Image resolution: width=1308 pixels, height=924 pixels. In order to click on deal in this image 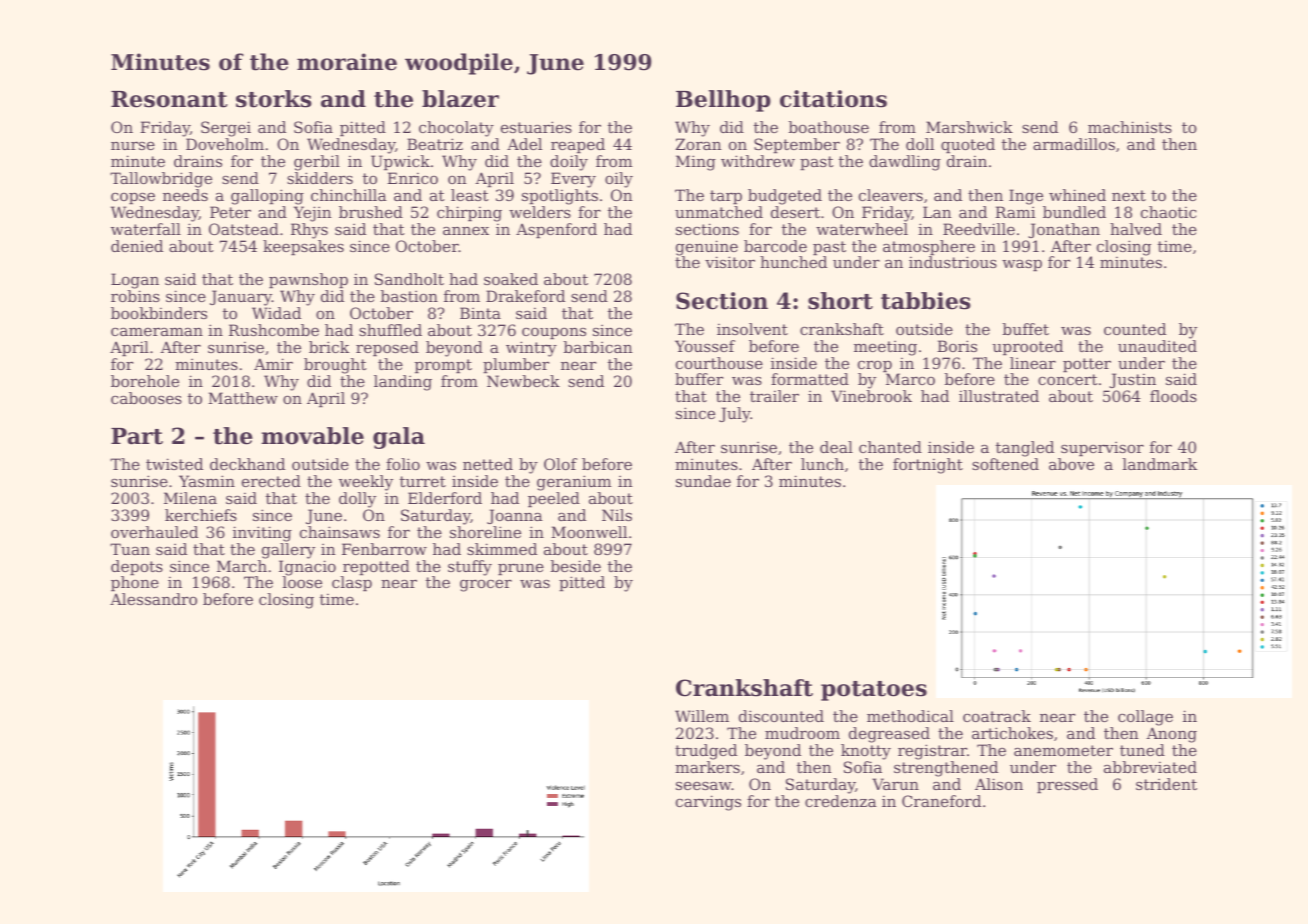, I will do `click(836, 447)`.
